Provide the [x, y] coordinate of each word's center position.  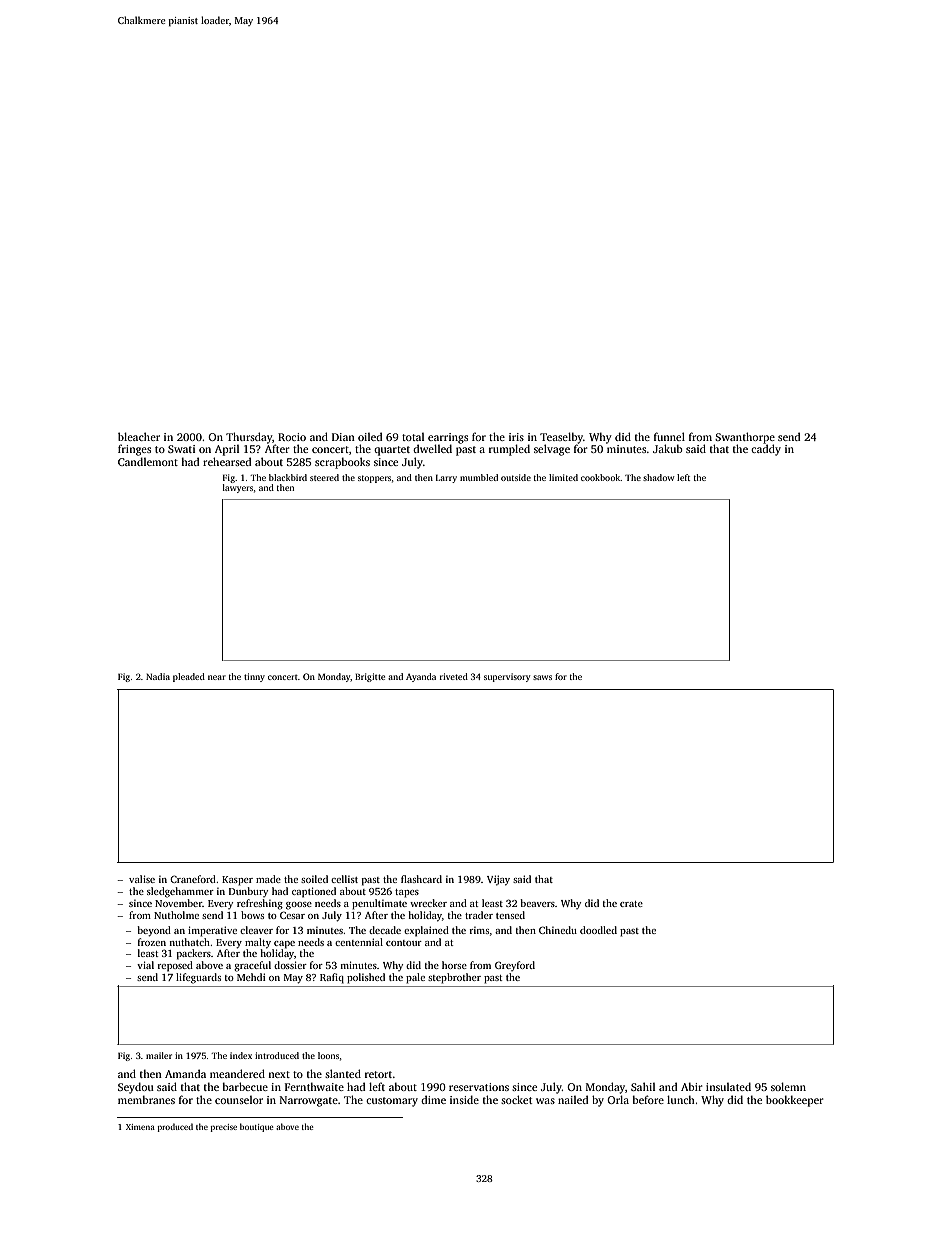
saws [542, 677]
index [241, 1055]
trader [479, 915]
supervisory [507, 677]
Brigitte [370, 677]
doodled [598, 930]
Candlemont [148, 461]
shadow [658, 477]
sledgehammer [180, 892]
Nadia [158, 676]
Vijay [498, 880]
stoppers [374, 479]
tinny [254, 677]
